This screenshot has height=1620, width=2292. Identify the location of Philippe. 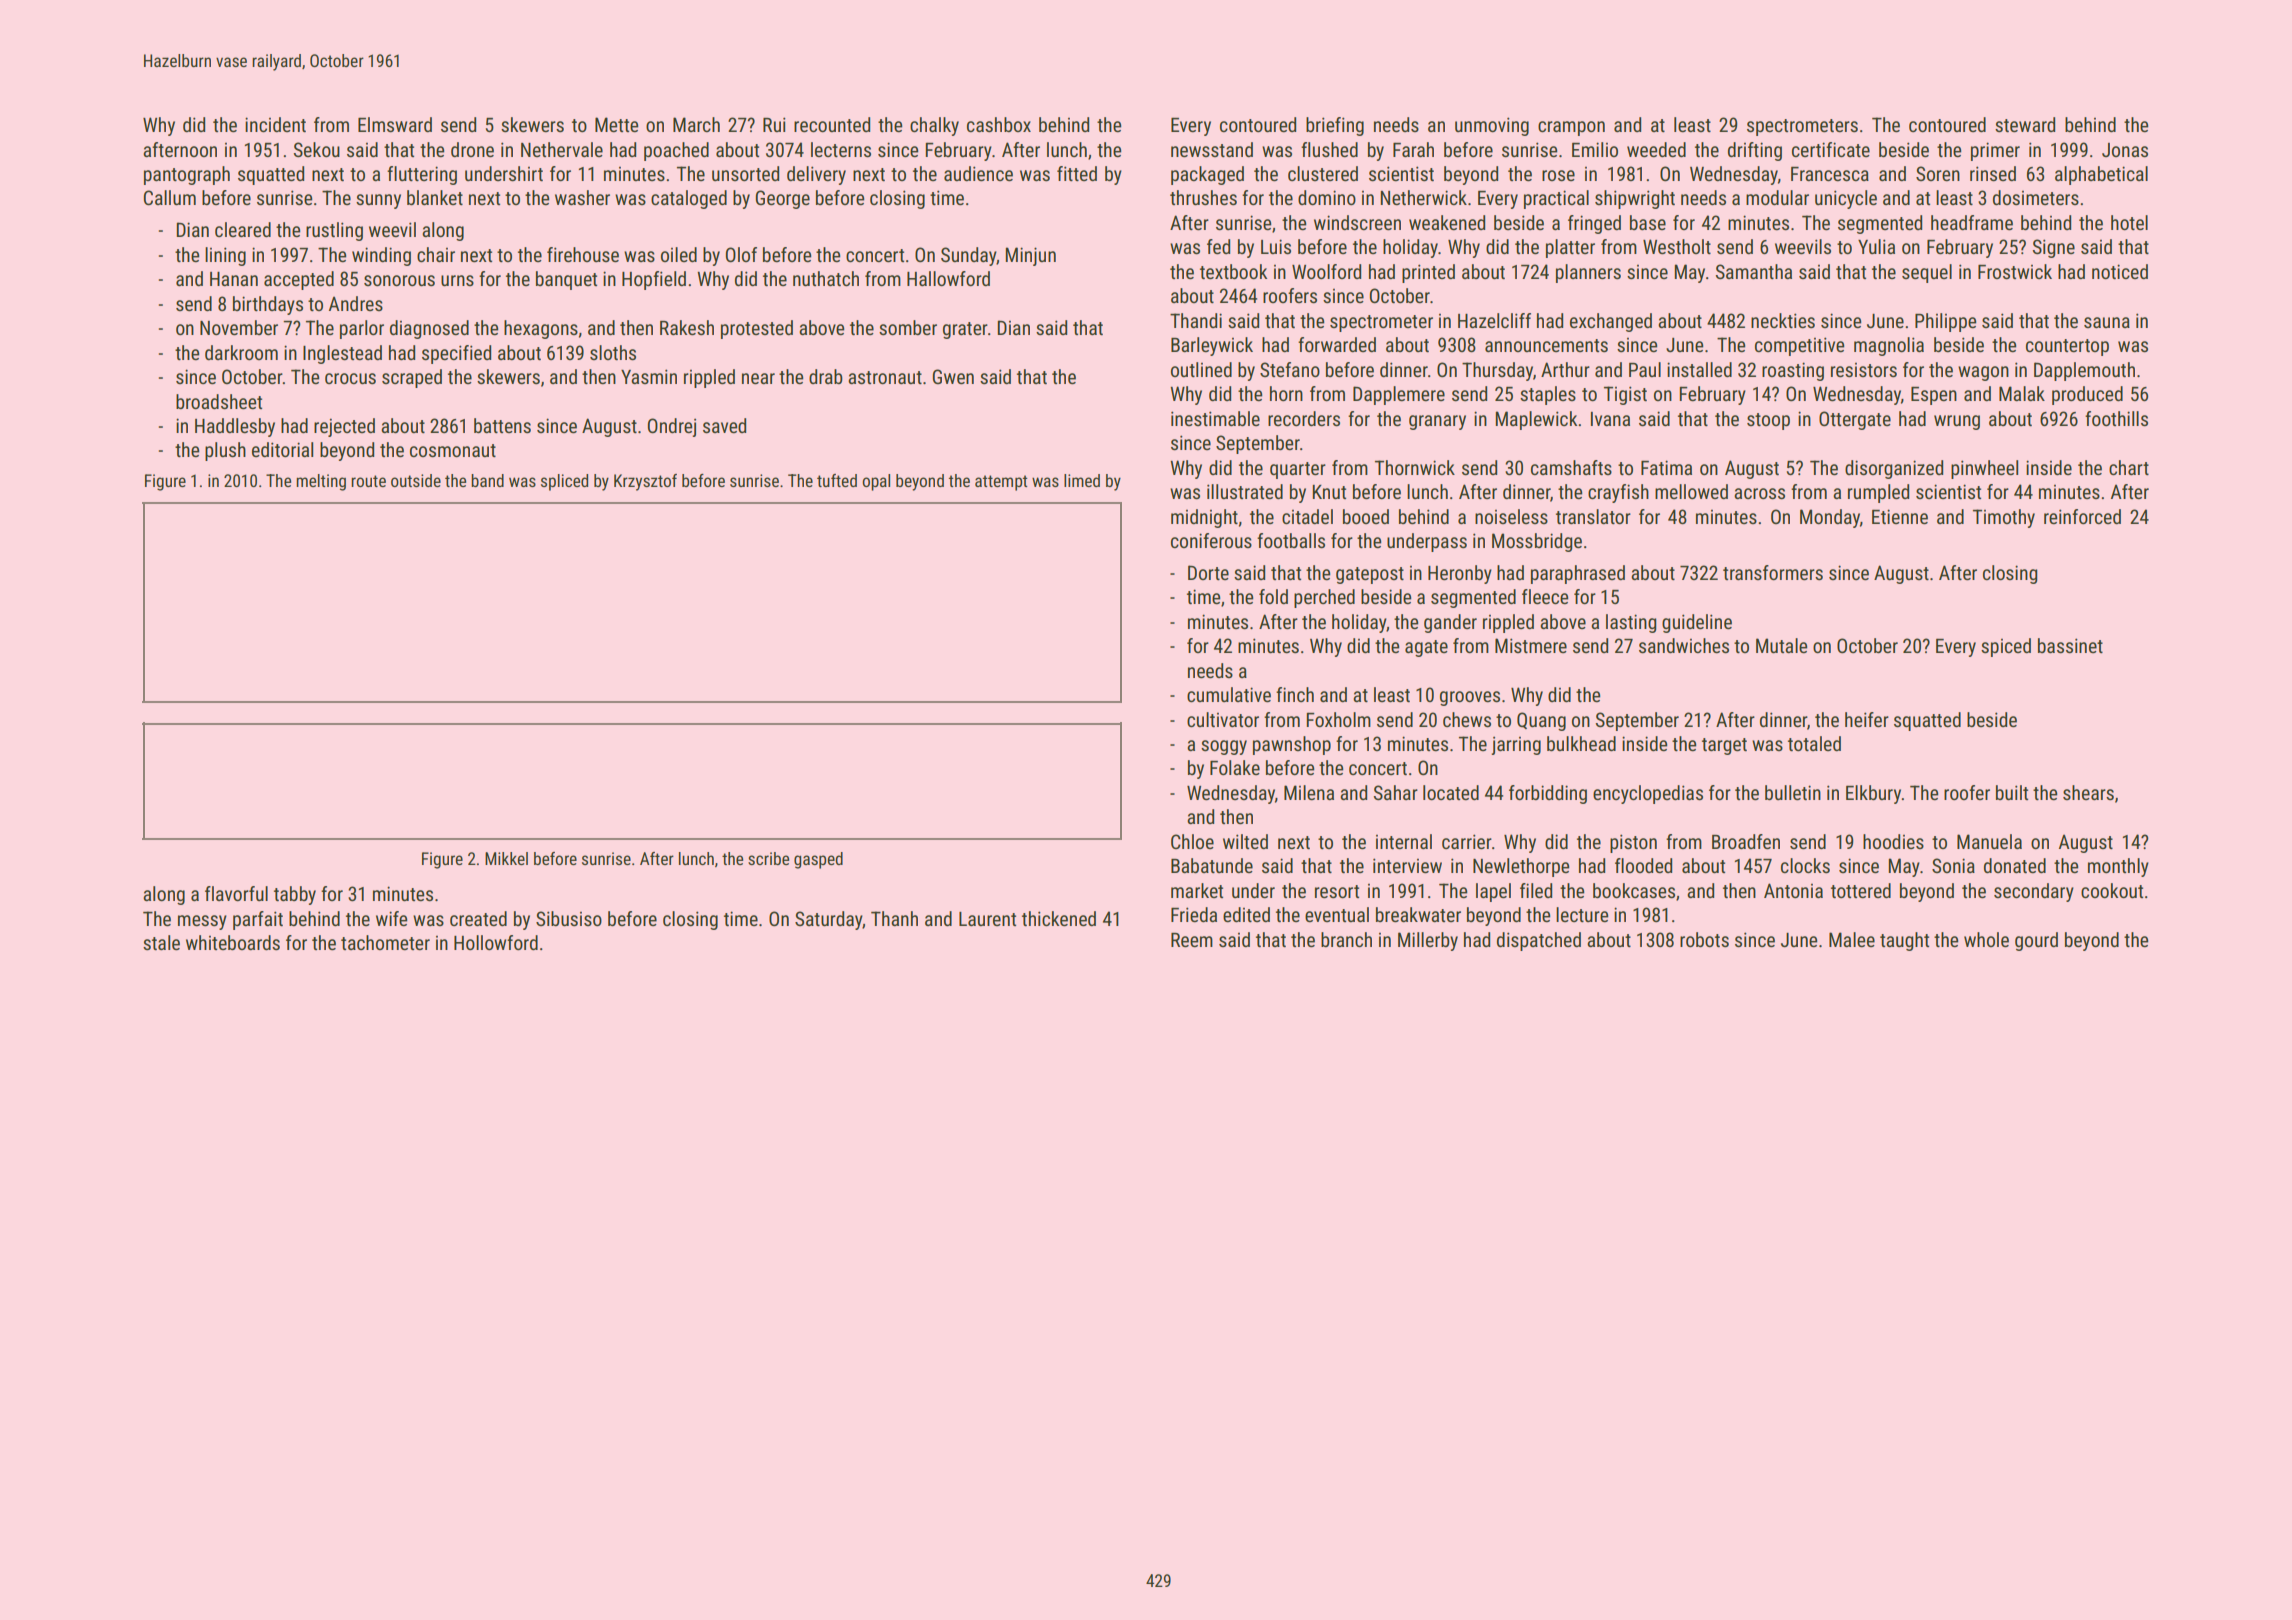
(1946, 322).
